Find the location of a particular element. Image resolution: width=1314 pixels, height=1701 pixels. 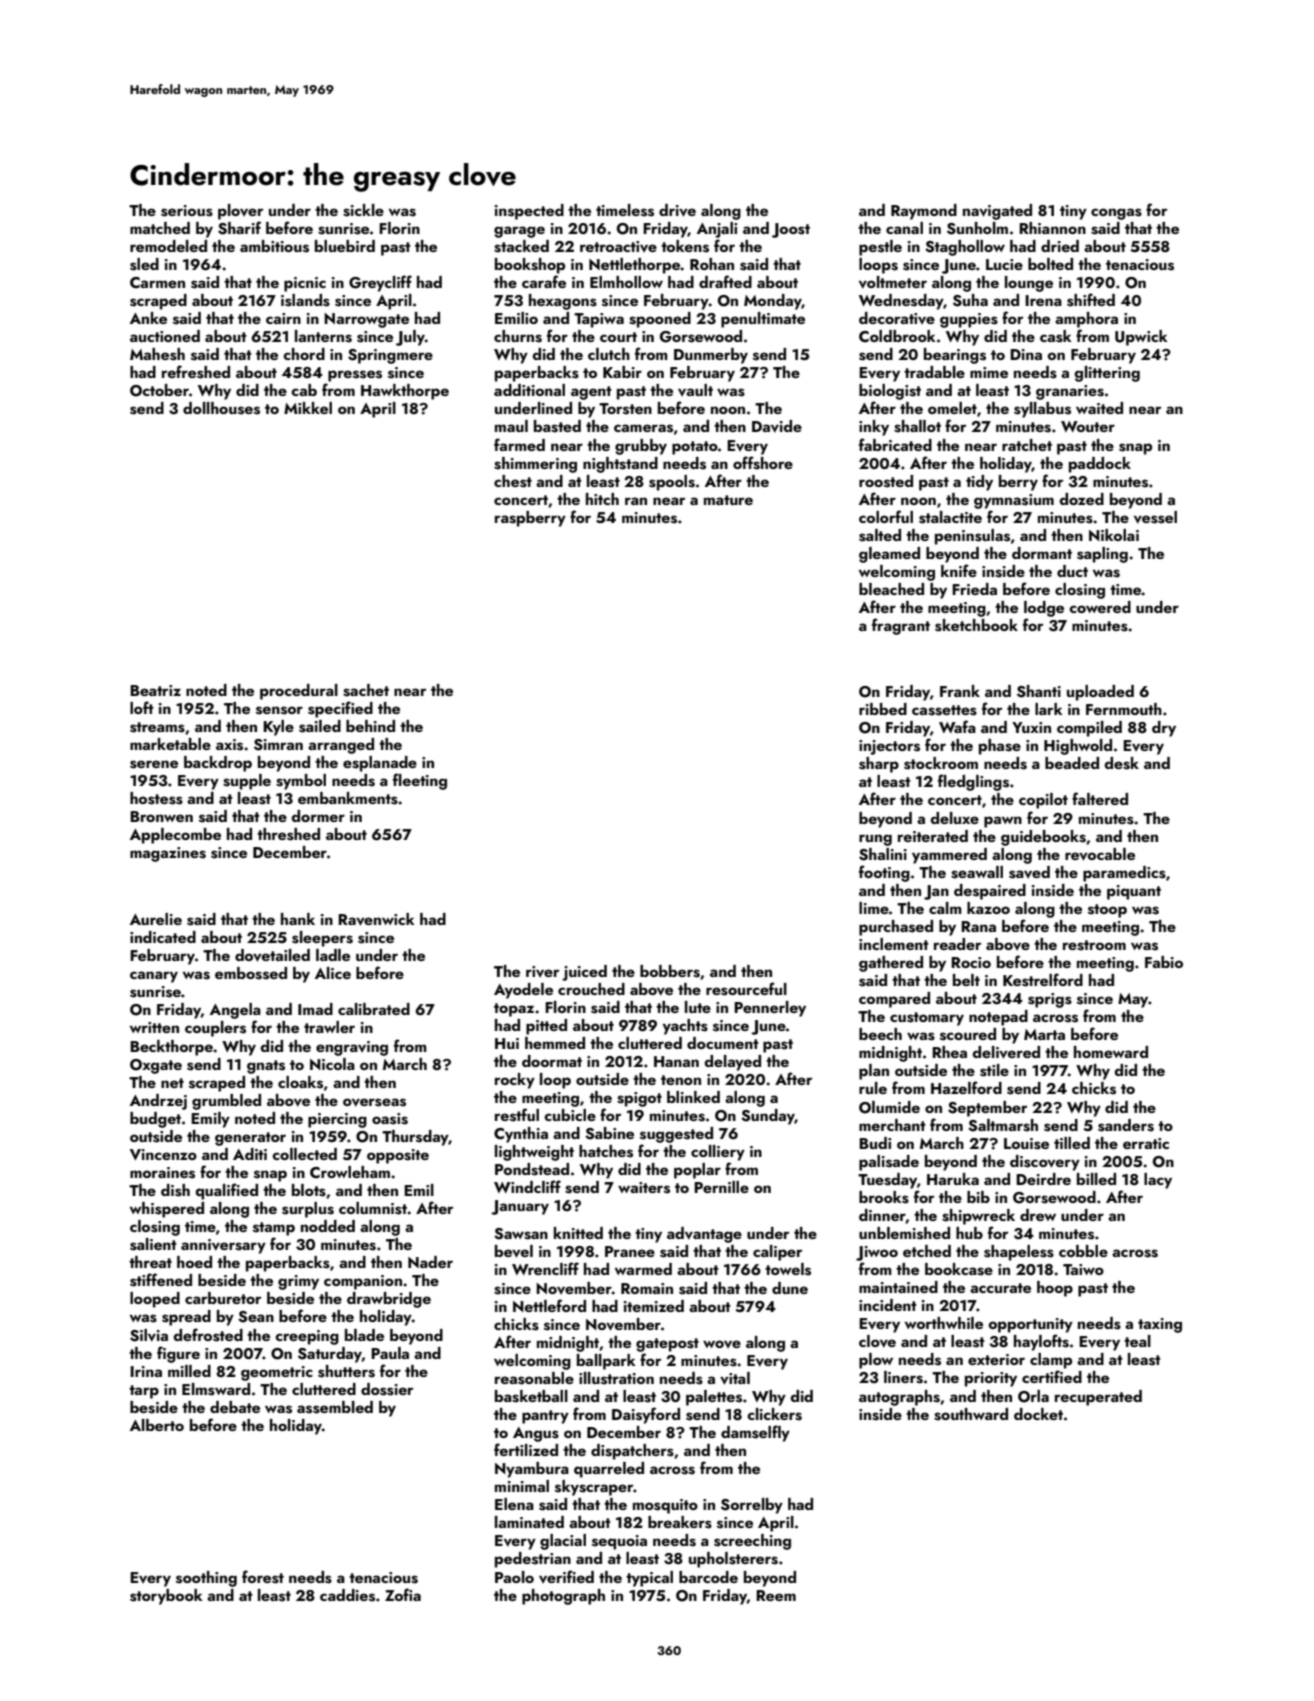

waited is located at coordinates (1099, 408).
